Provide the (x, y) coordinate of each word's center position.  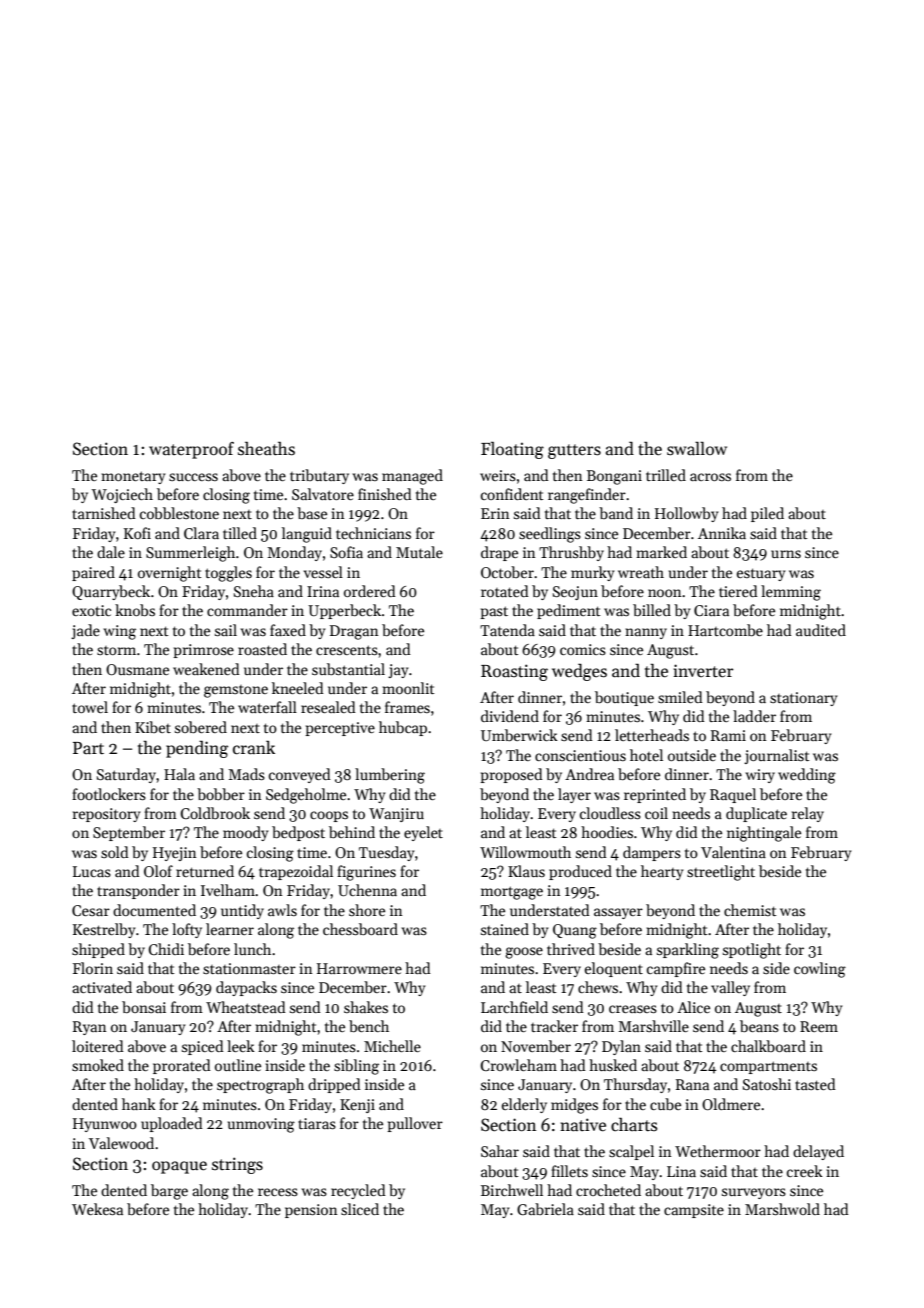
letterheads (652, 735)
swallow (697, 449)
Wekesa (97, 1209)
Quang (575, 931)
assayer (618, 913)
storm (116, 650)
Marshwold (782, 1209)
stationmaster (249, 968)
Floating (512, 450)
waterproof (191, 450)
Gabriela (545, 1209)
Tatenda (507, 630)
